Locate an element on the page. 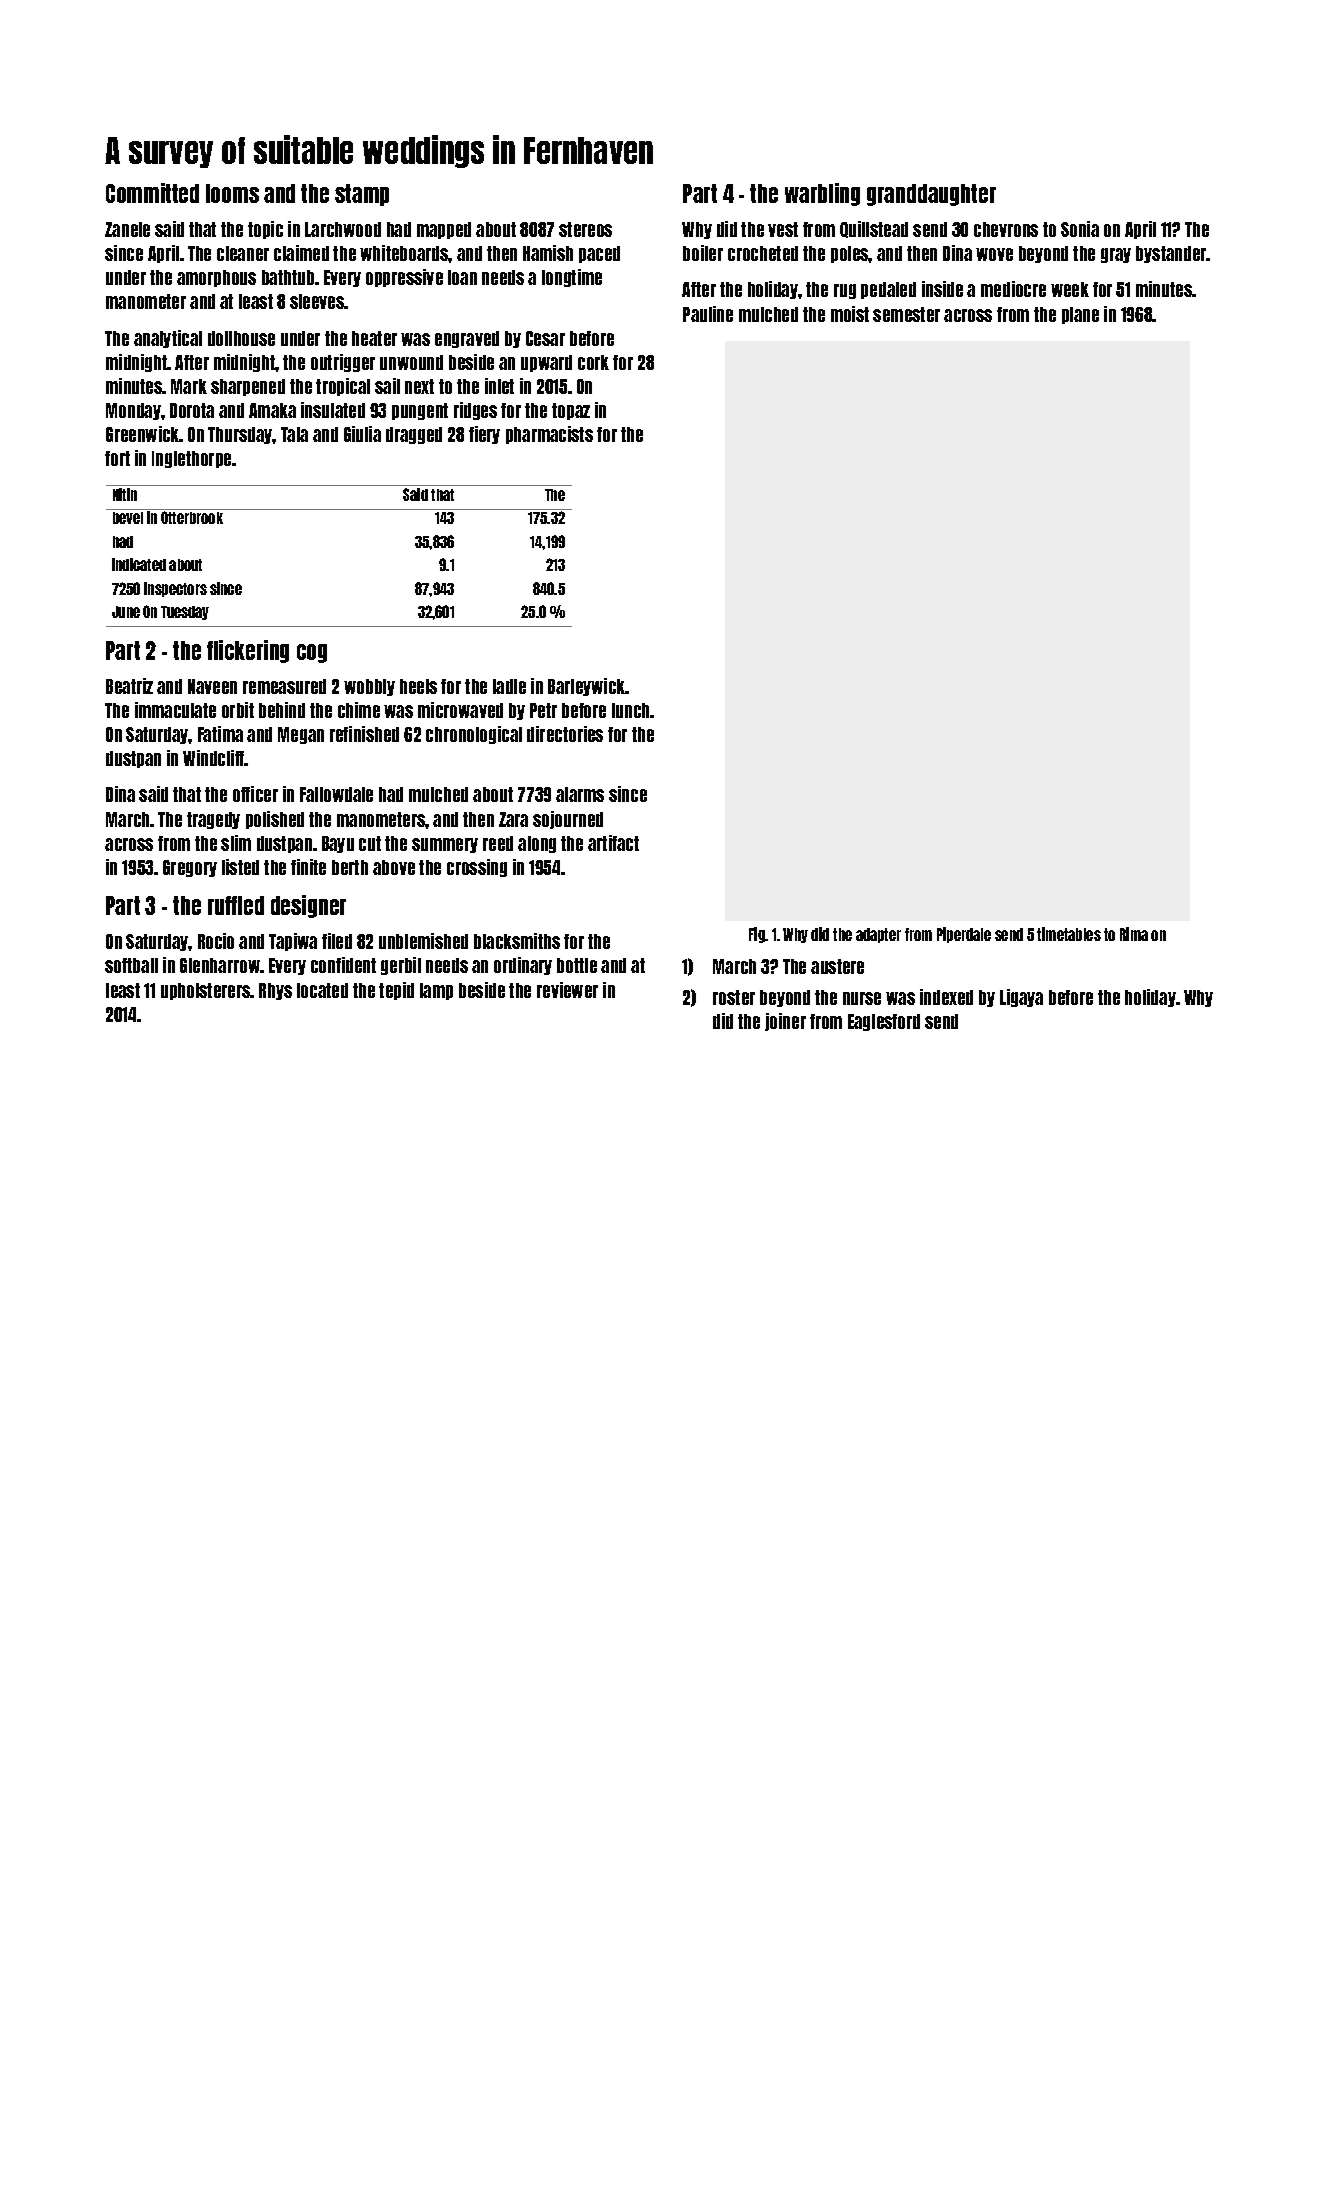 Image resolution: width=1338 pixels, height=2204 pixels. Thursday is located at coordinates (240, 435).
